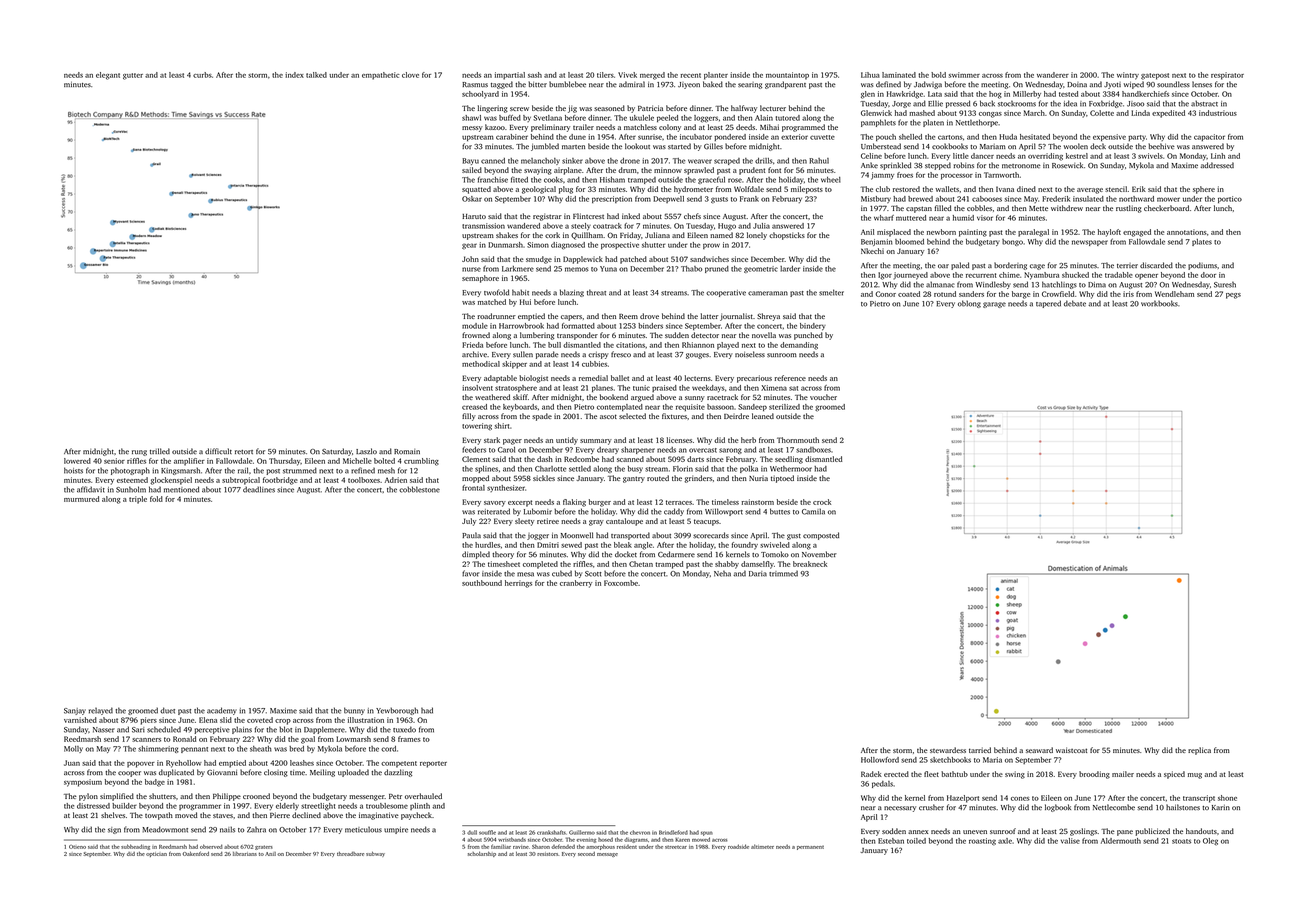 This image has width=1308, height=924. I want to click on waistcoat, so click(1071, 750).
